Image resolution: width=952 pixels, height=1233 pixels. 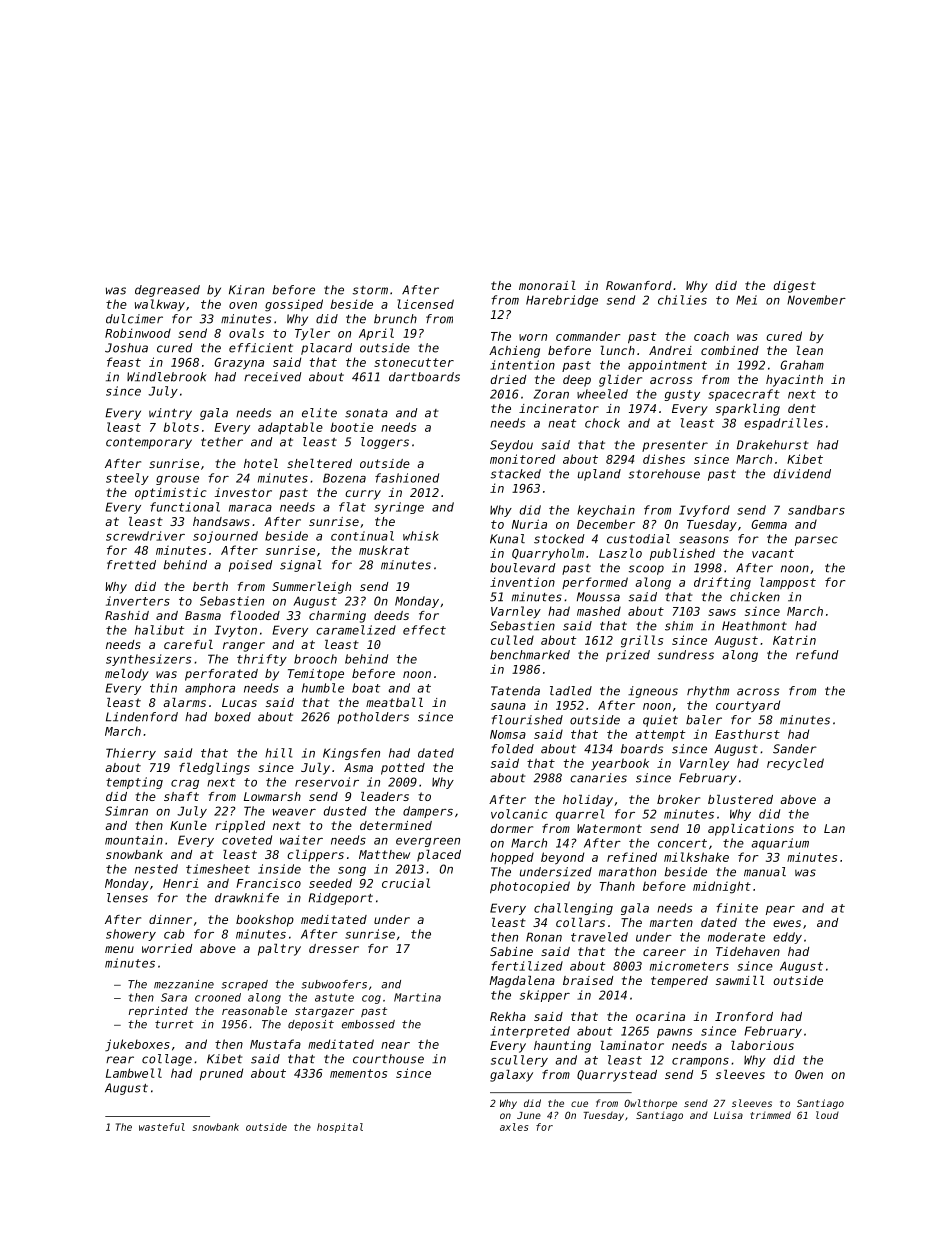 What do you see at coordinates (294, 305) in the page?
I see `gossiped` at bounding box center [294, 305].
